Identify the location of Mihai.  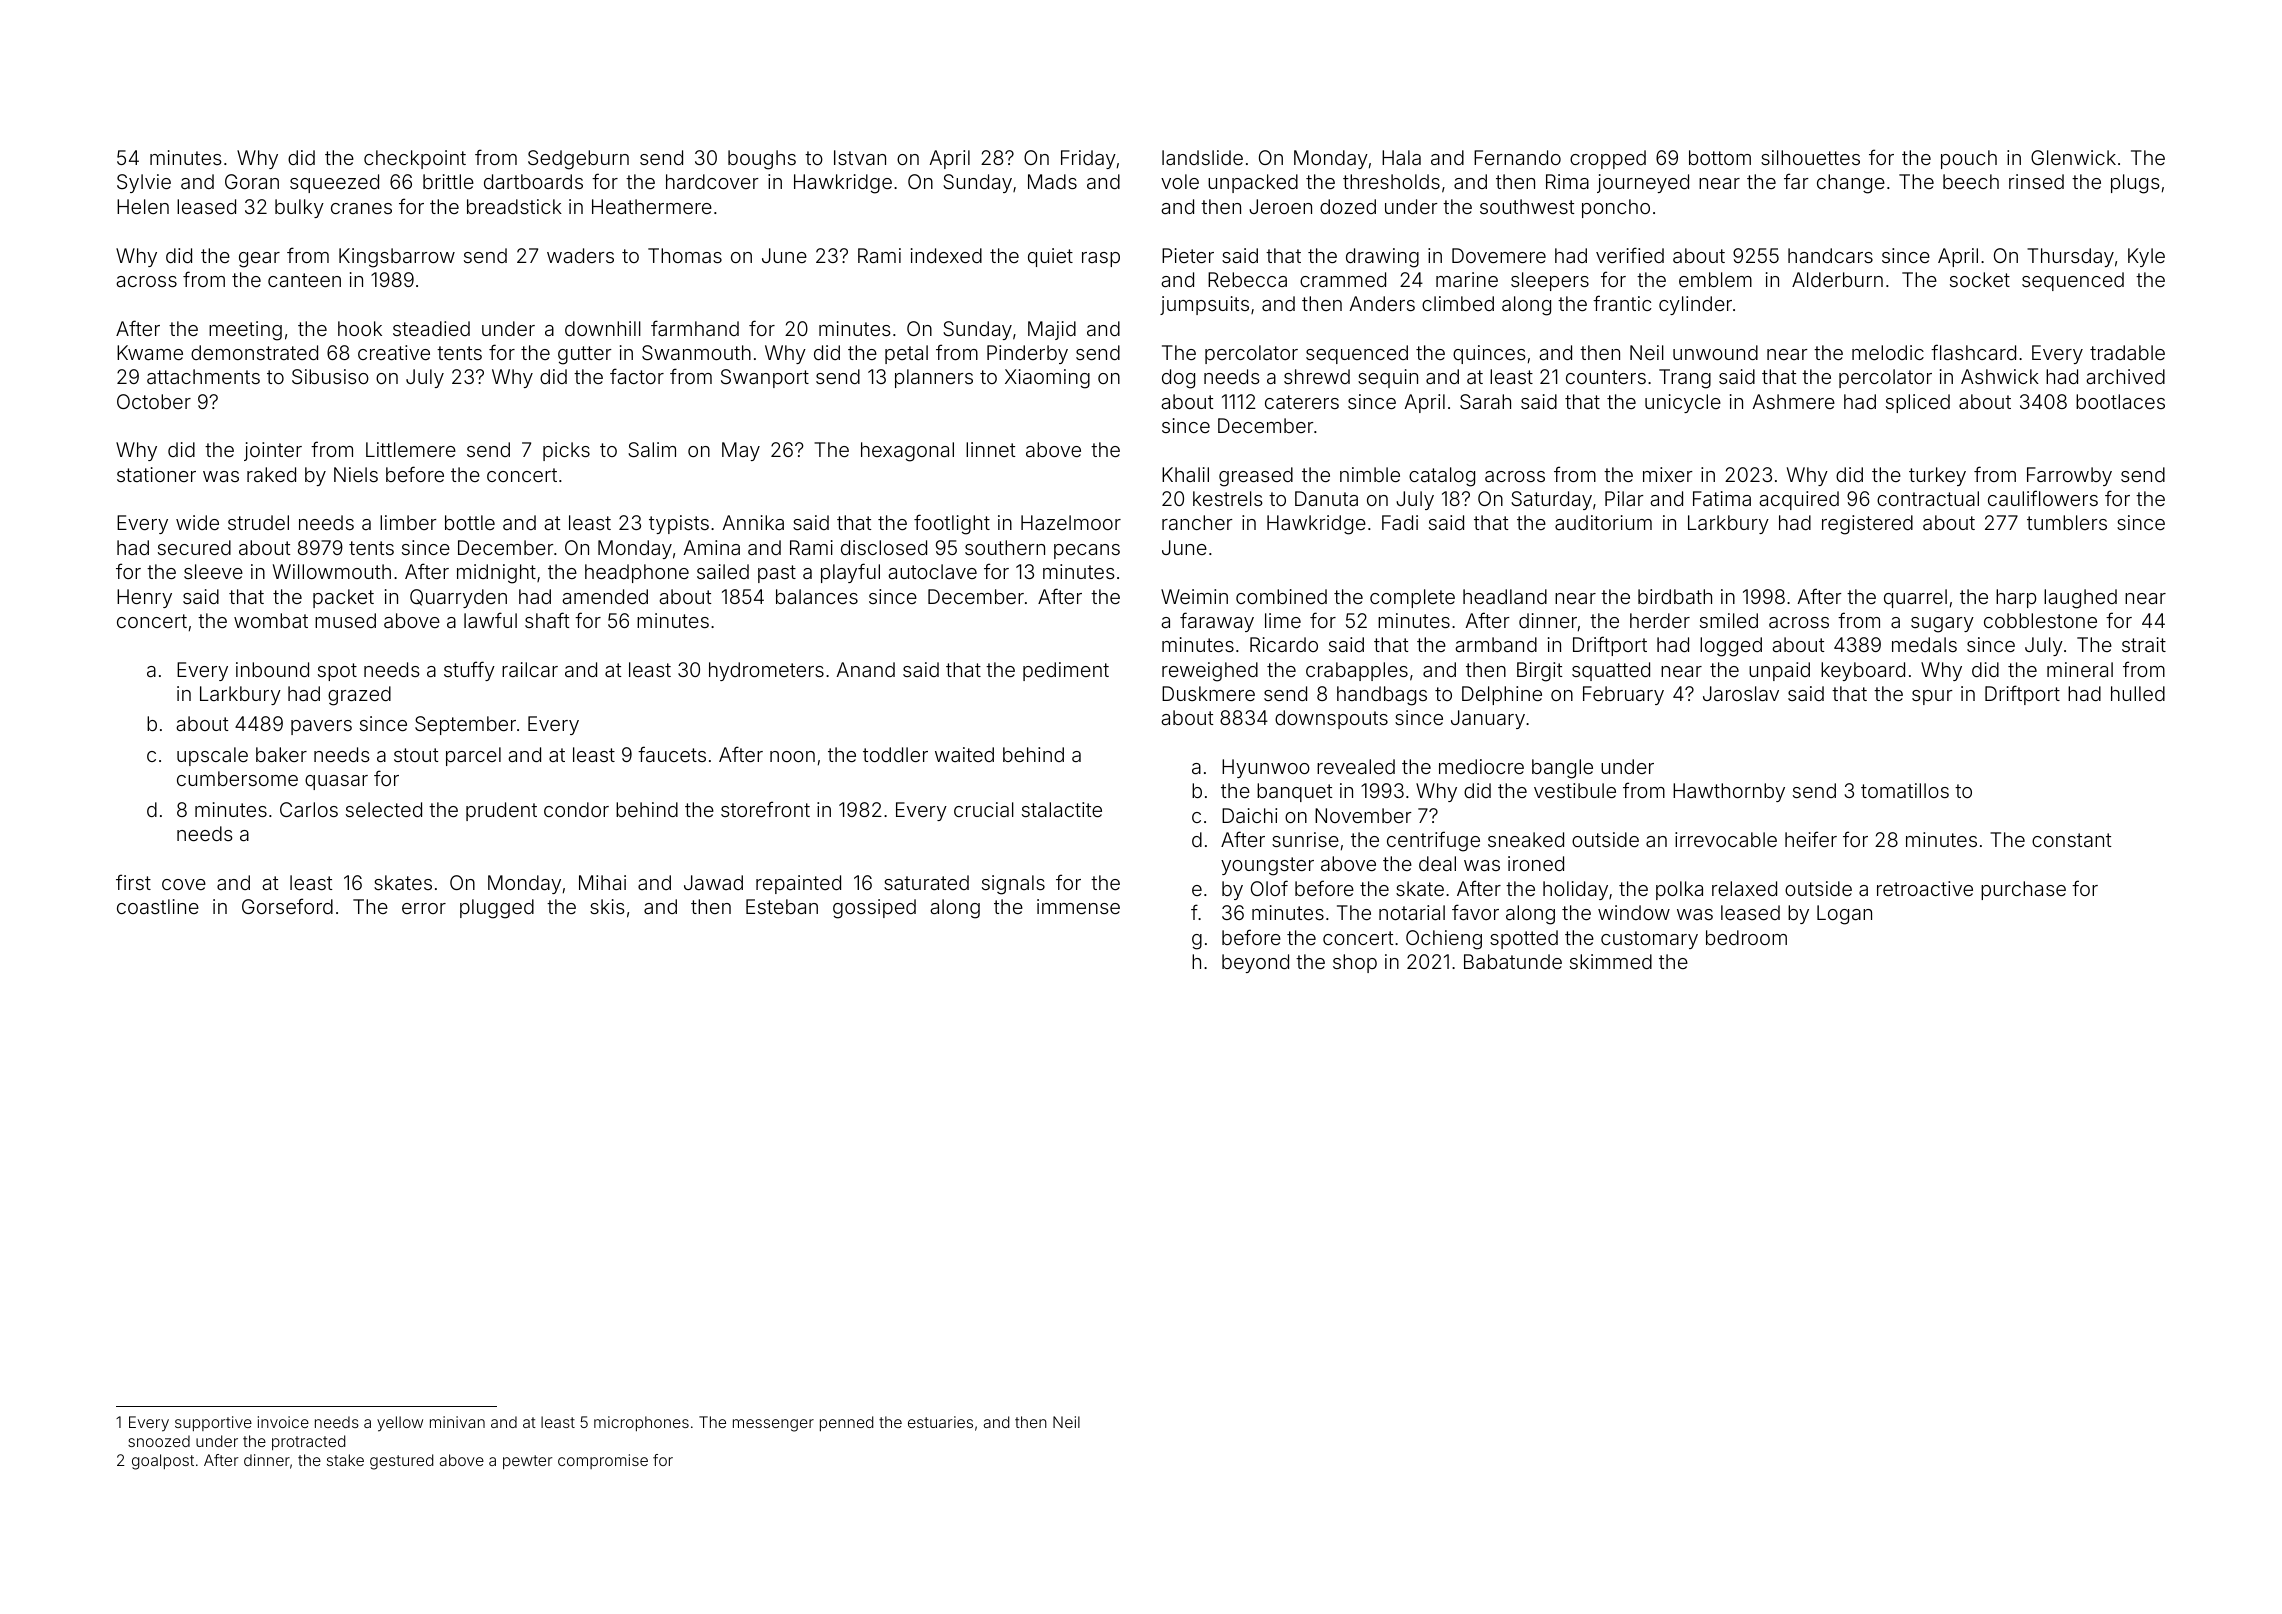
(602, 882).
